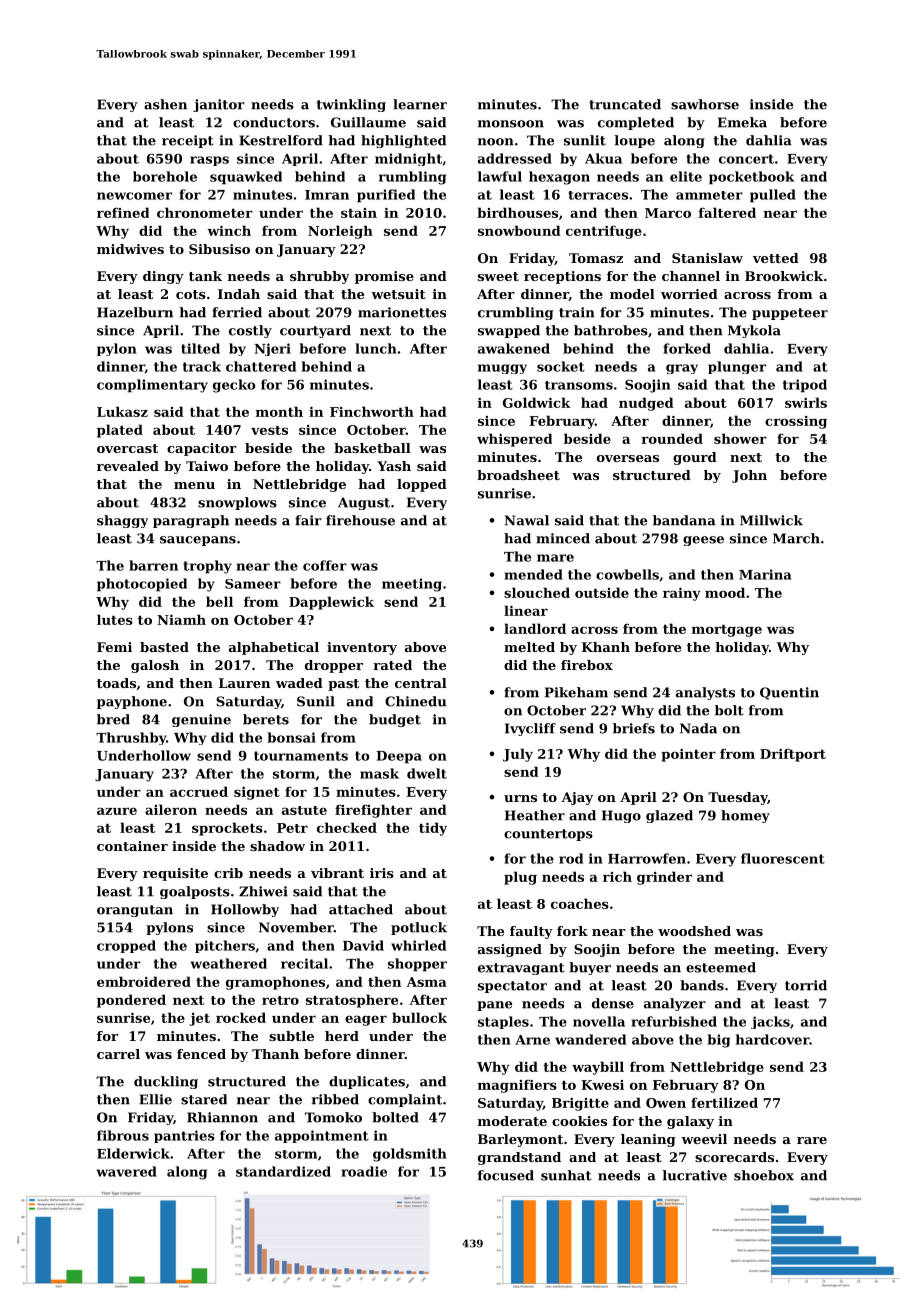 This page has height=1308, width=924. I want to click on vetted, so click(776, 258).
